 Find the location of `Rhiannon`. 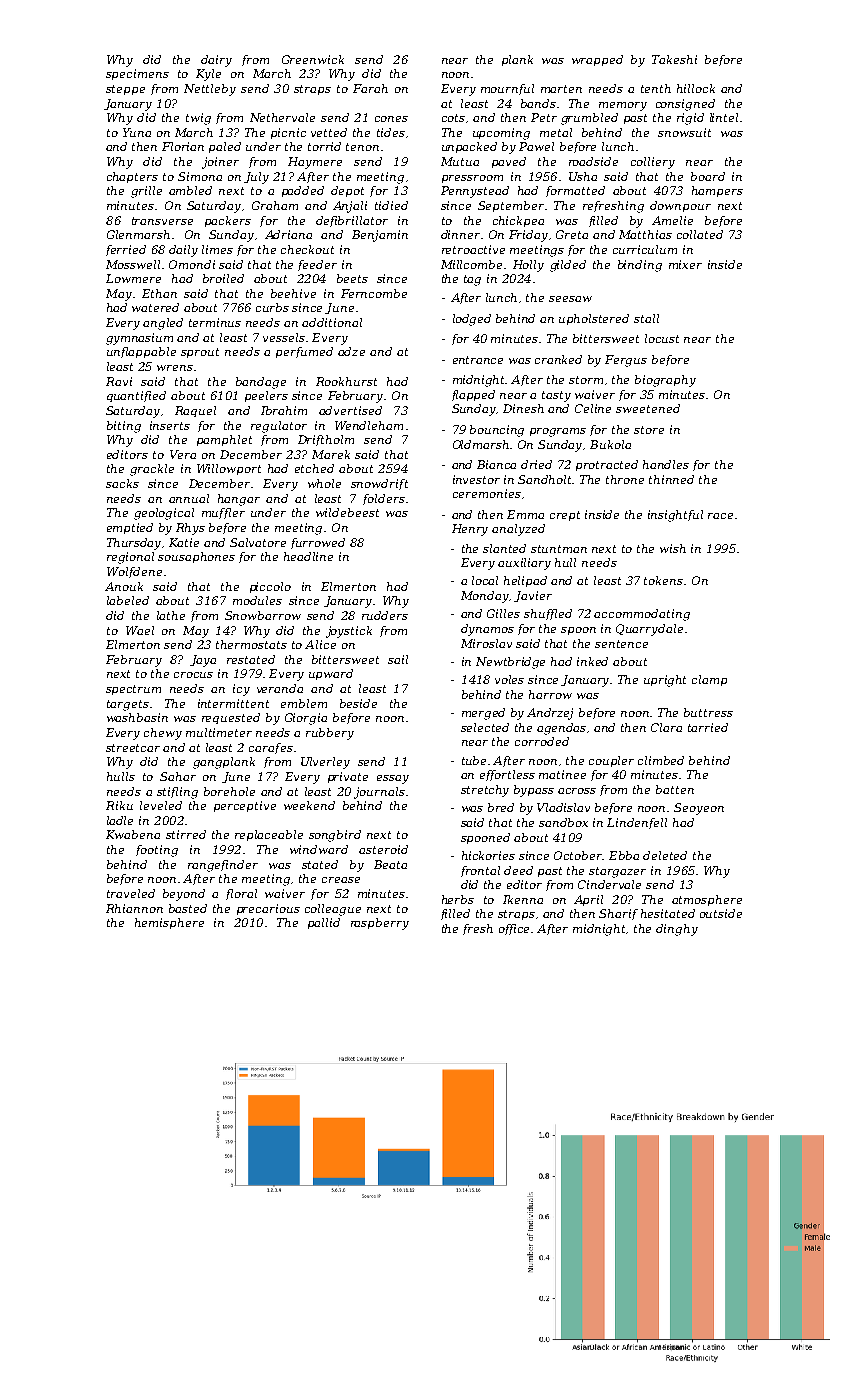

Rhiannon is located at coordinates (134, 908).
